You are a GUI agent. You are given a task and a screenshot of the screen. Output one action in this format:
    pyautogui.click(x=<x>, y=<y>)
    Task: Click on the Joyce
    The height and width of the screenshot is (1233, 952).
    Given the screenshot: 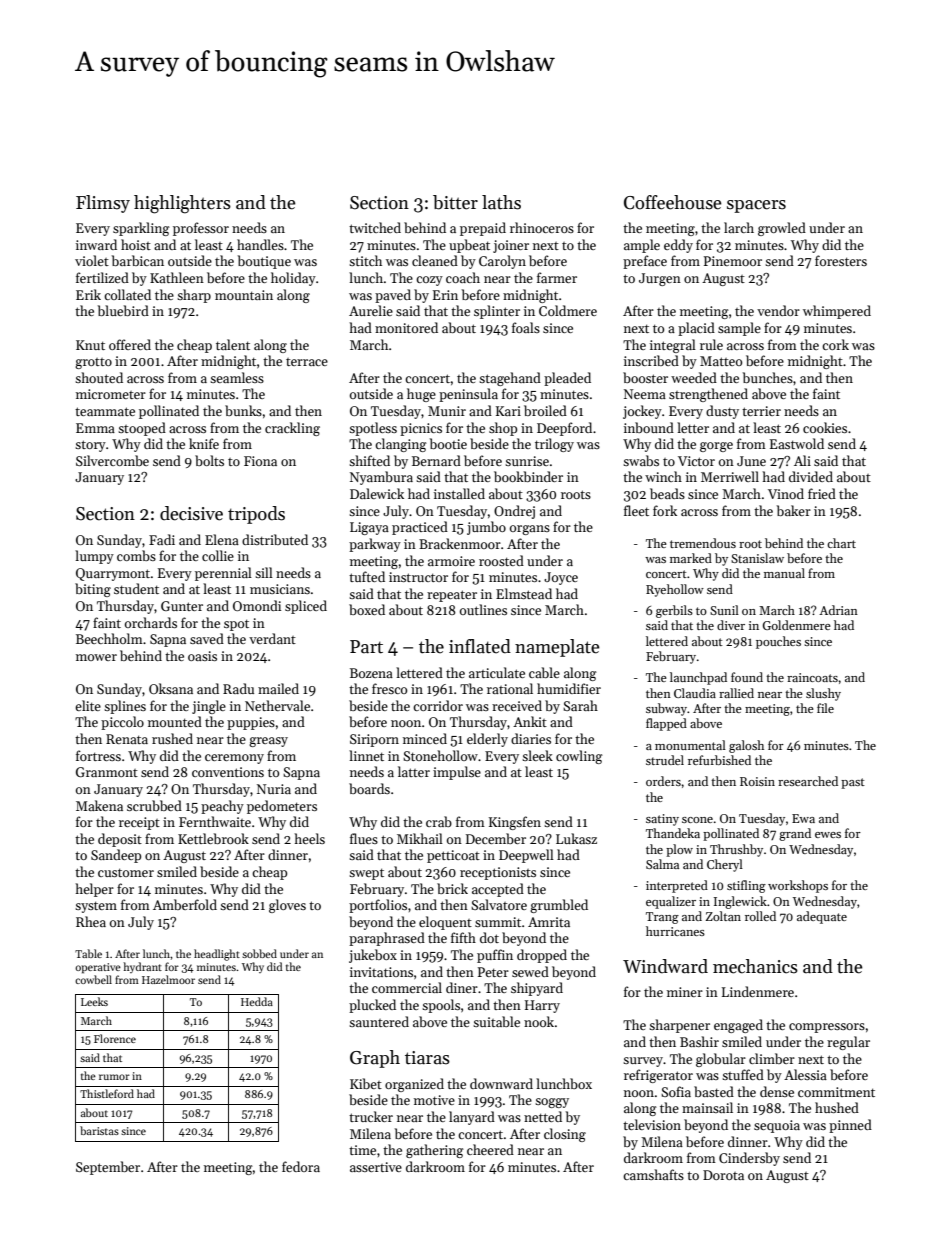 What is the action you would take?
    pyautogui.click(x=561, y=578)
